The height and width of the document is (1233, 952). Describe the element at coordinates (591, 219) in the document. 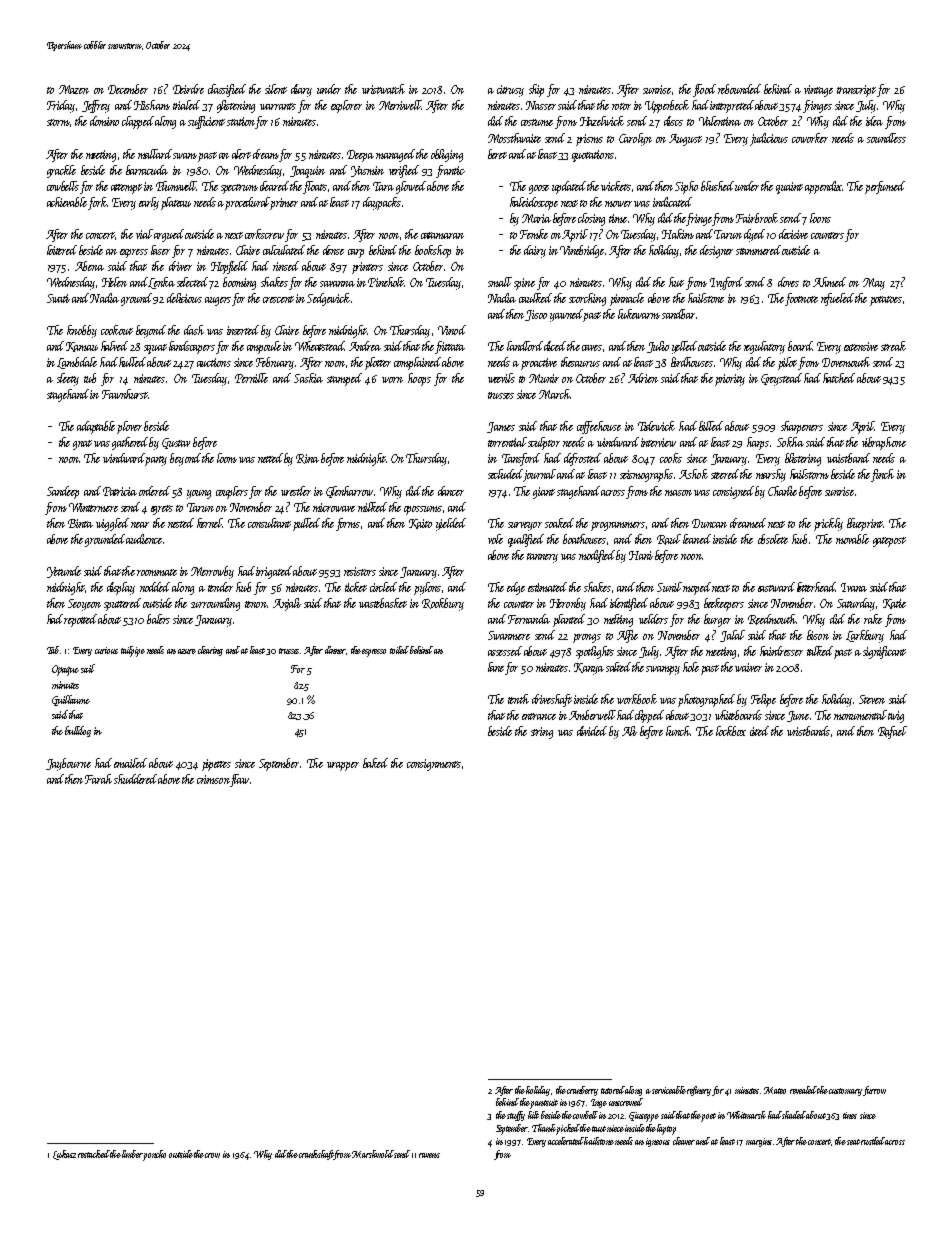

I see `closing` at that location.
